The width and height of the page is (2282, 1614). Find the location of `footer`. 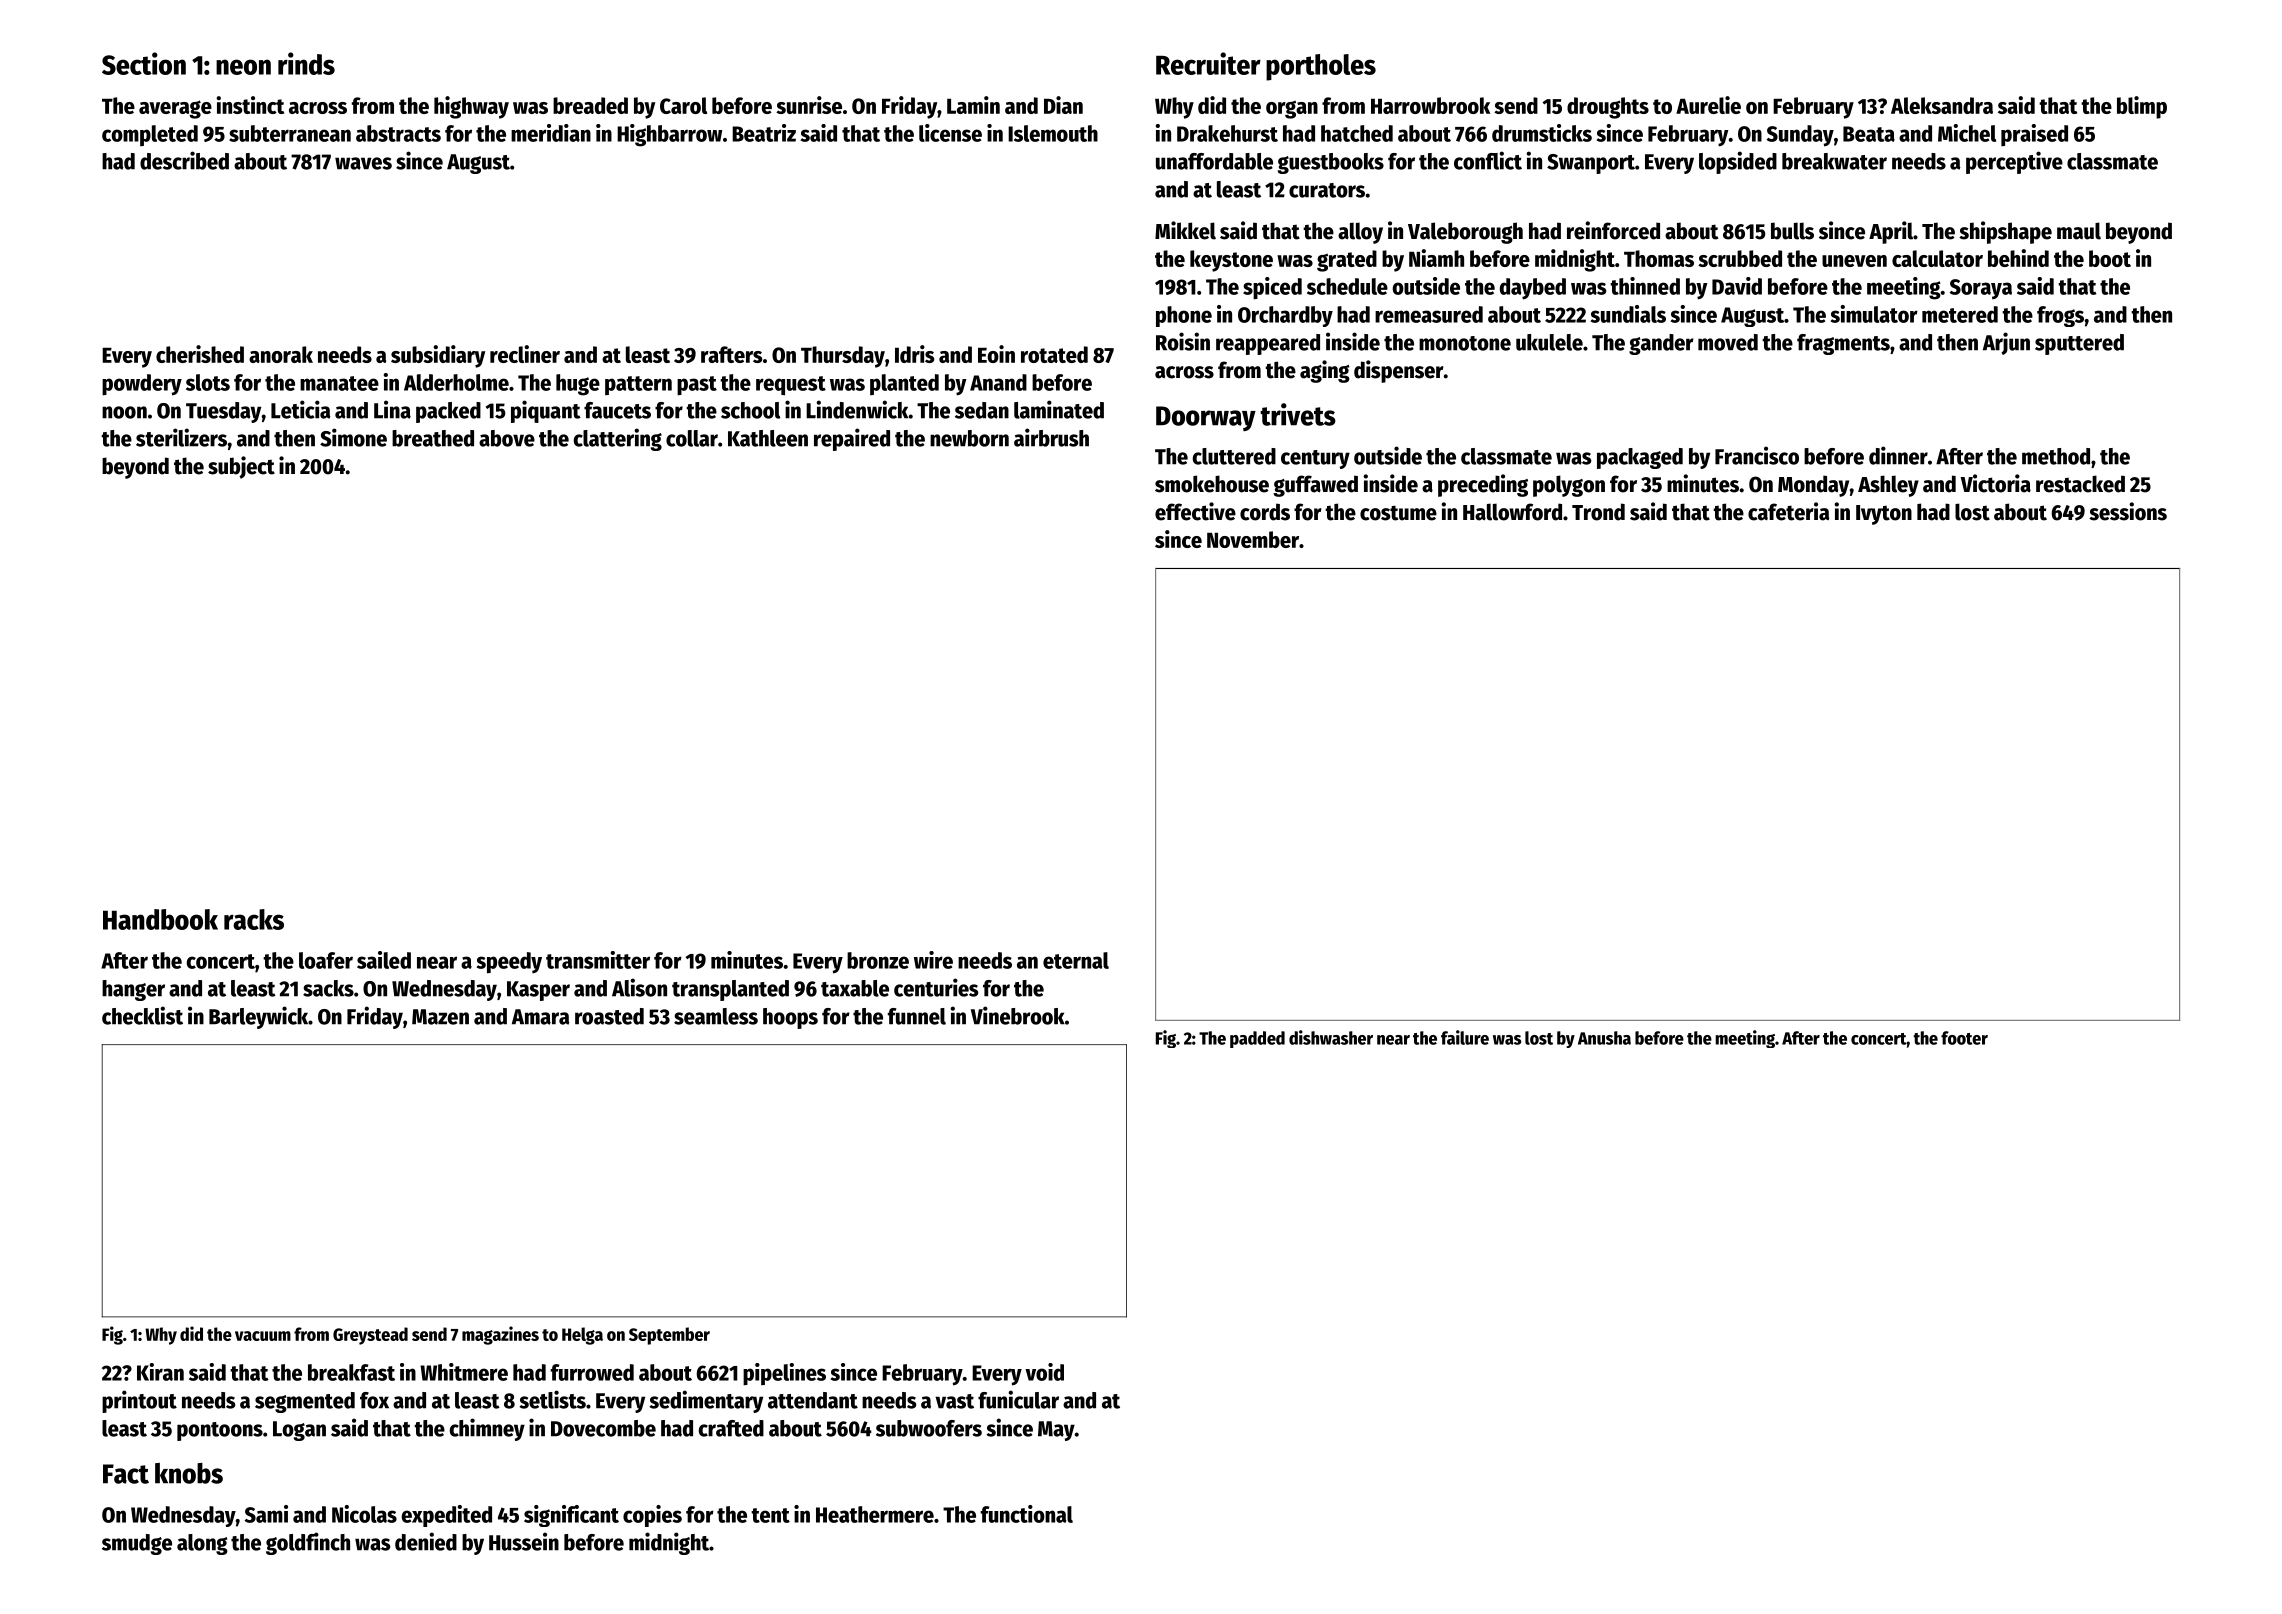

footer is located at coordinates (1964, 1038).
